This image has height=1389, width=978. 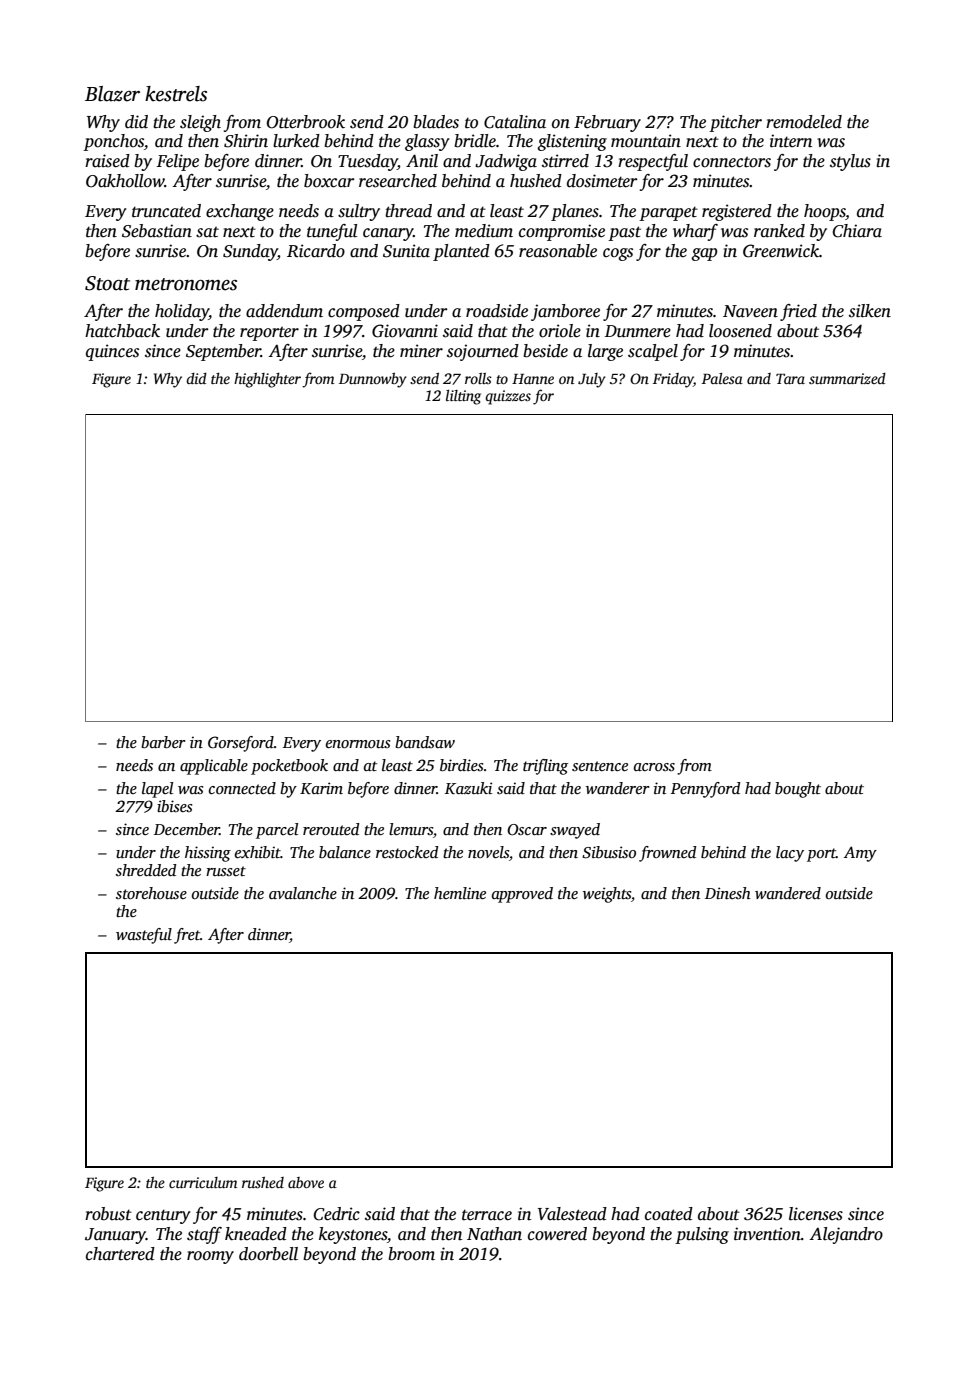 I want to click on highlighter, so click(x=267, y=380).
